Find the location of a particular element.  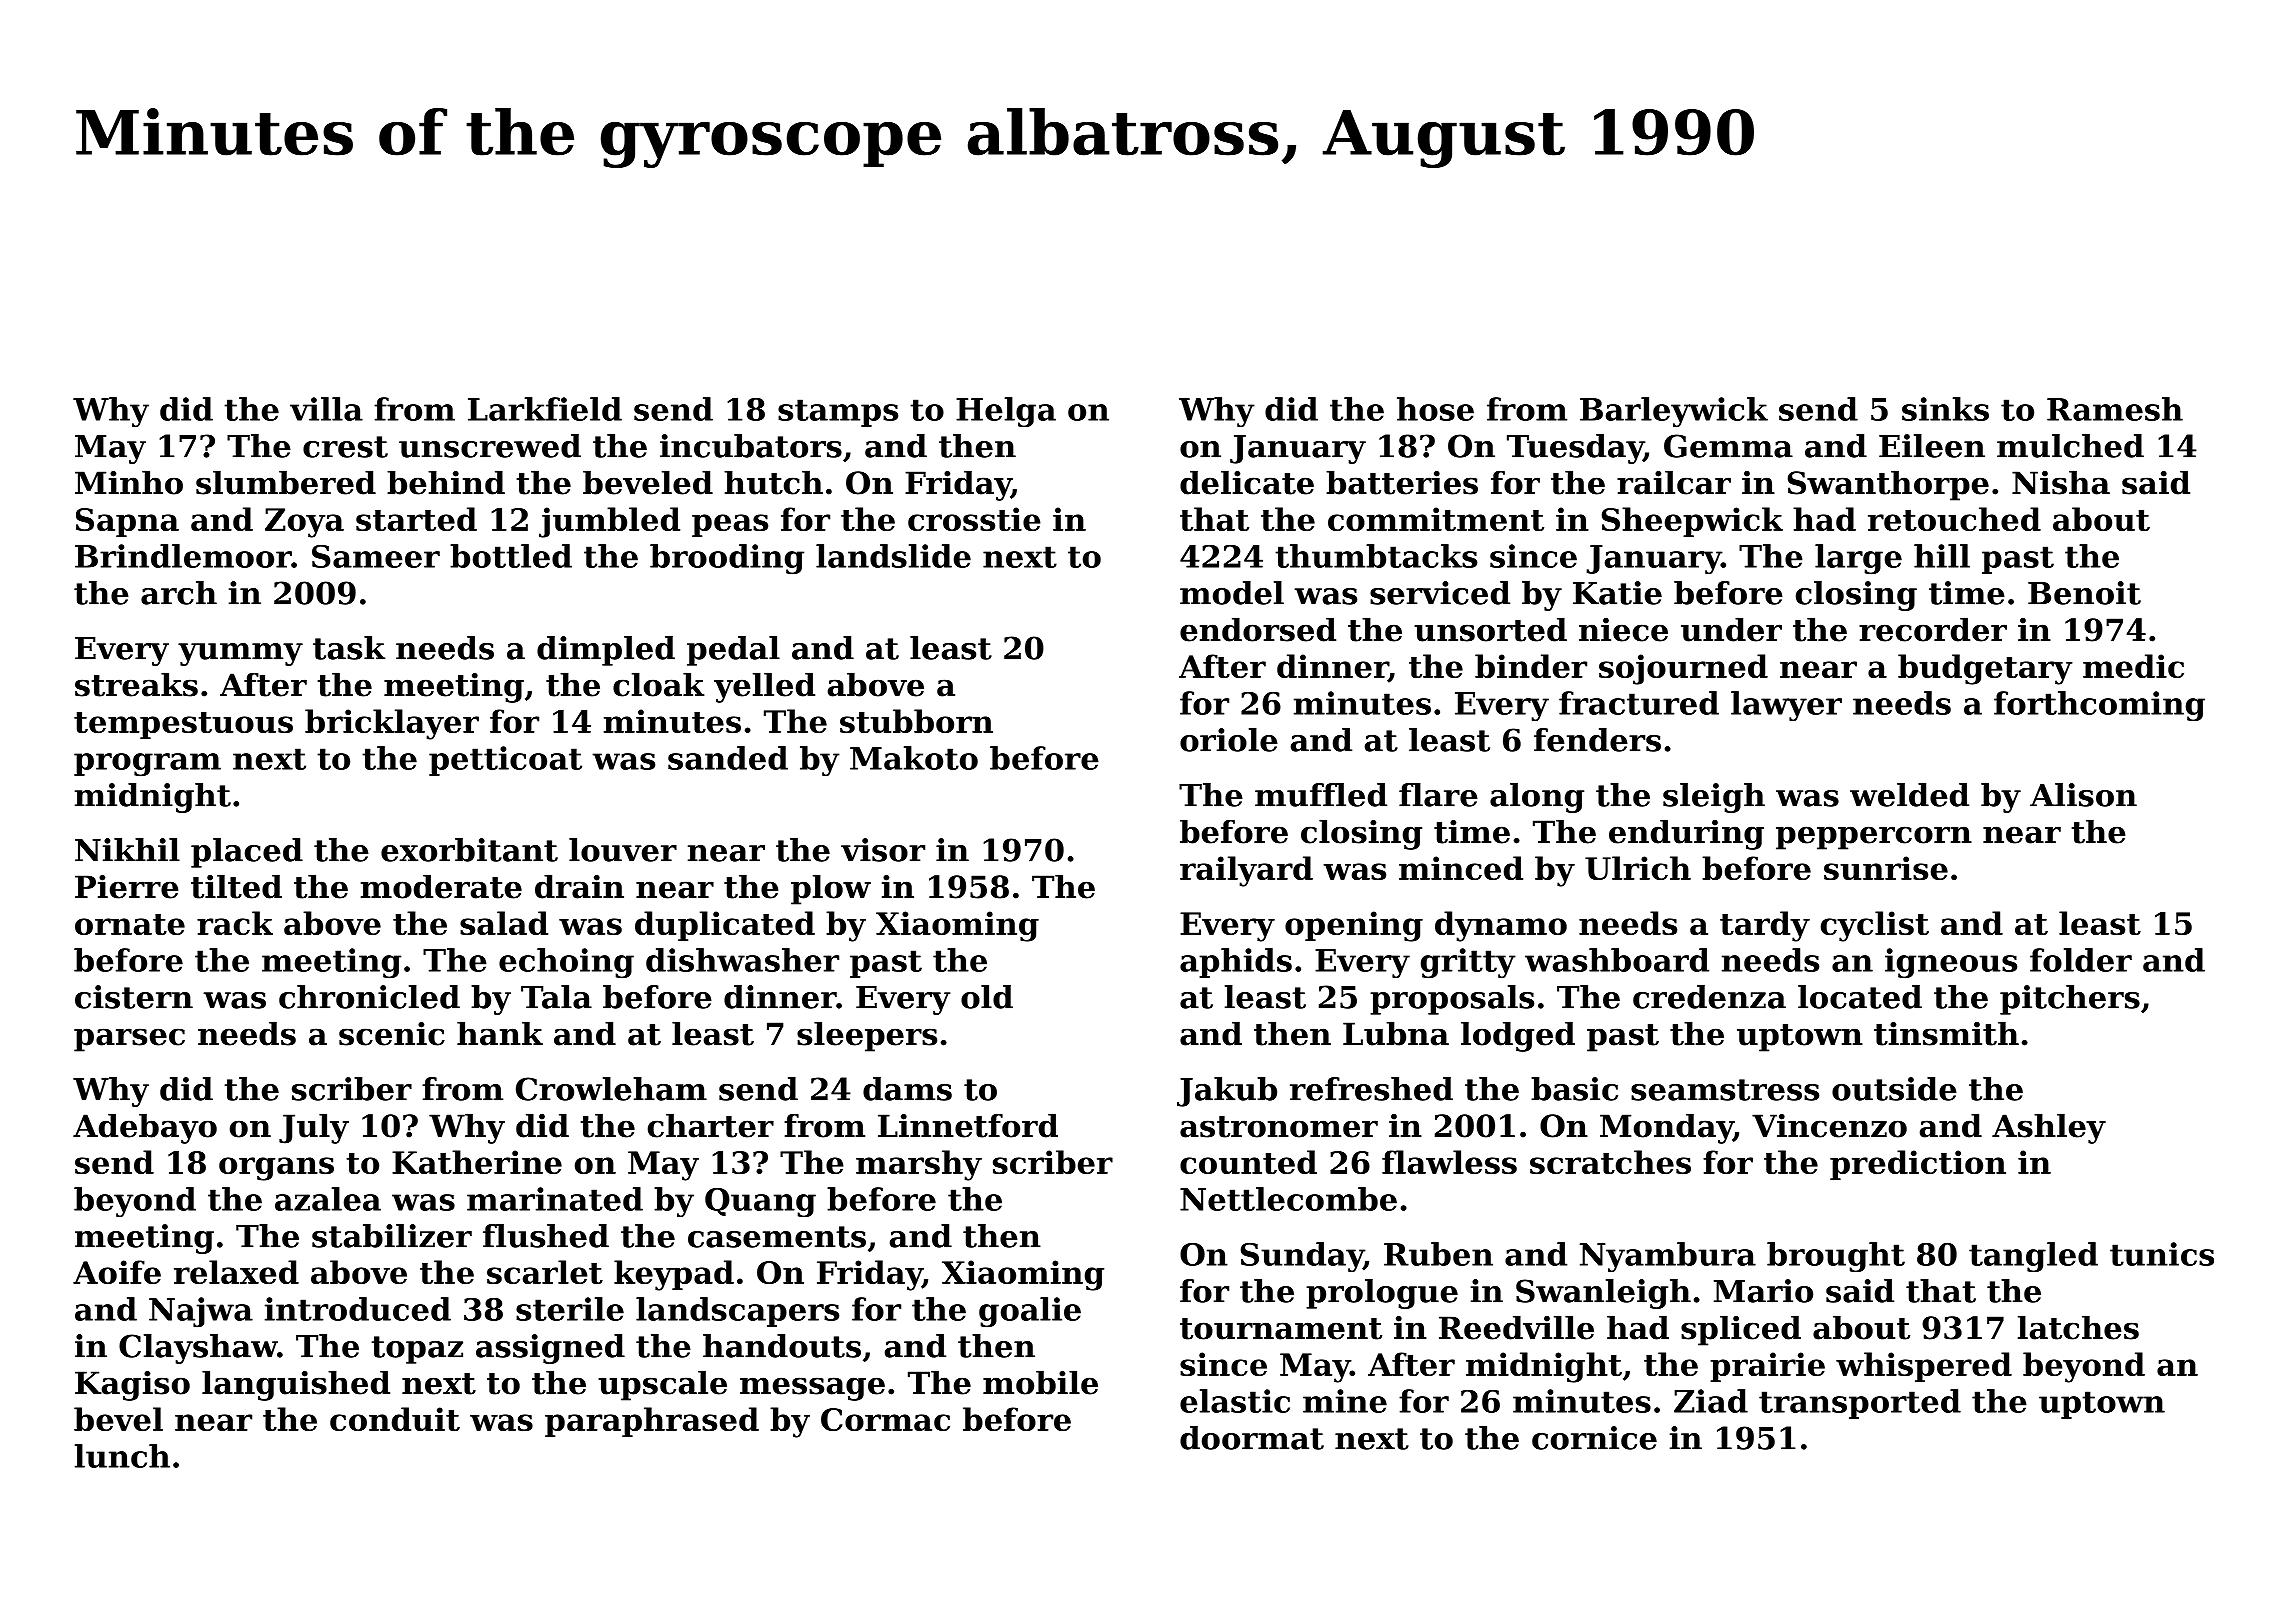

folder is located at coordinates (2081, 960).
